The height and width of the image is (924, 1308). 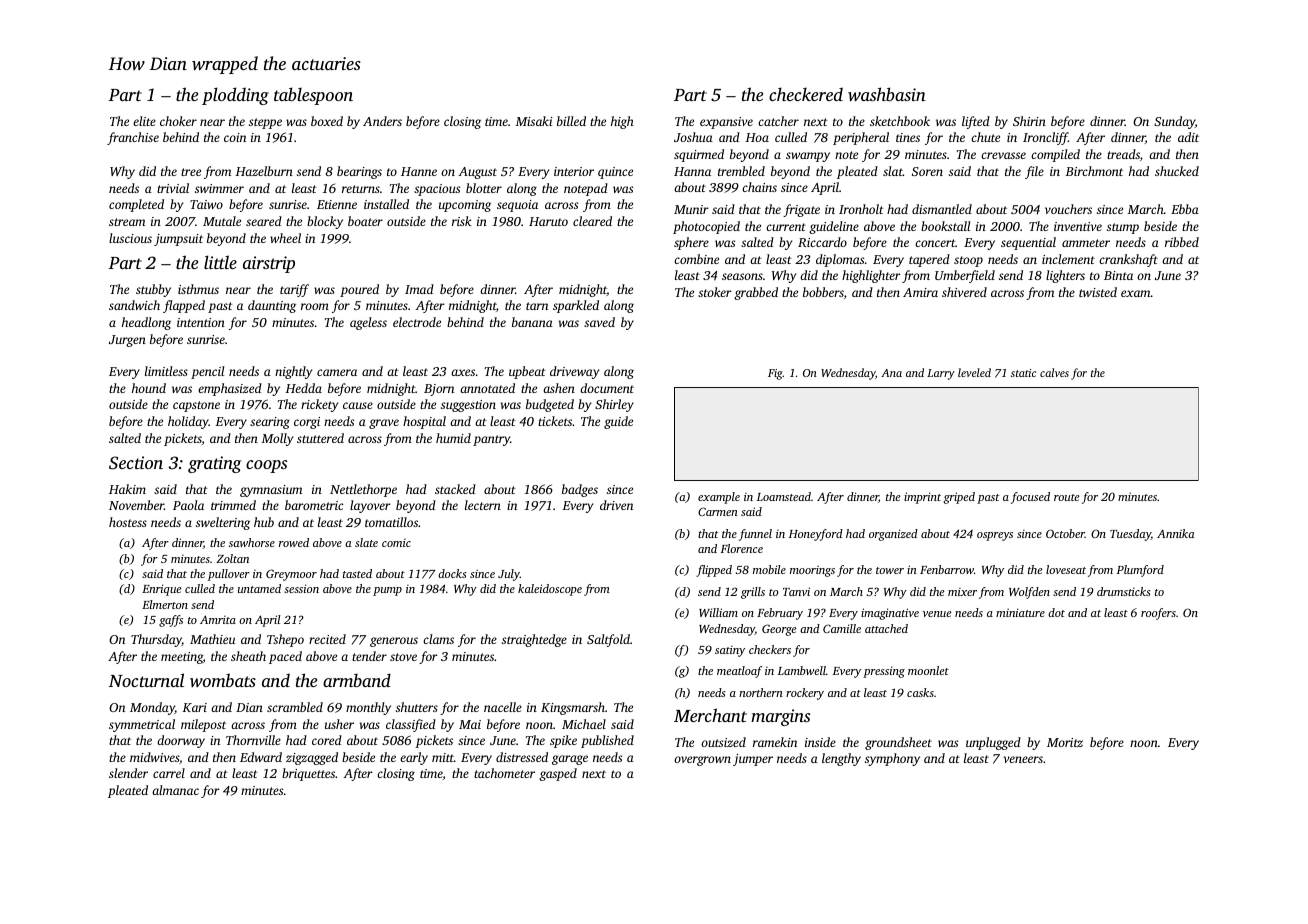 I want to click on Annika, so click(x=1176, y=533).
